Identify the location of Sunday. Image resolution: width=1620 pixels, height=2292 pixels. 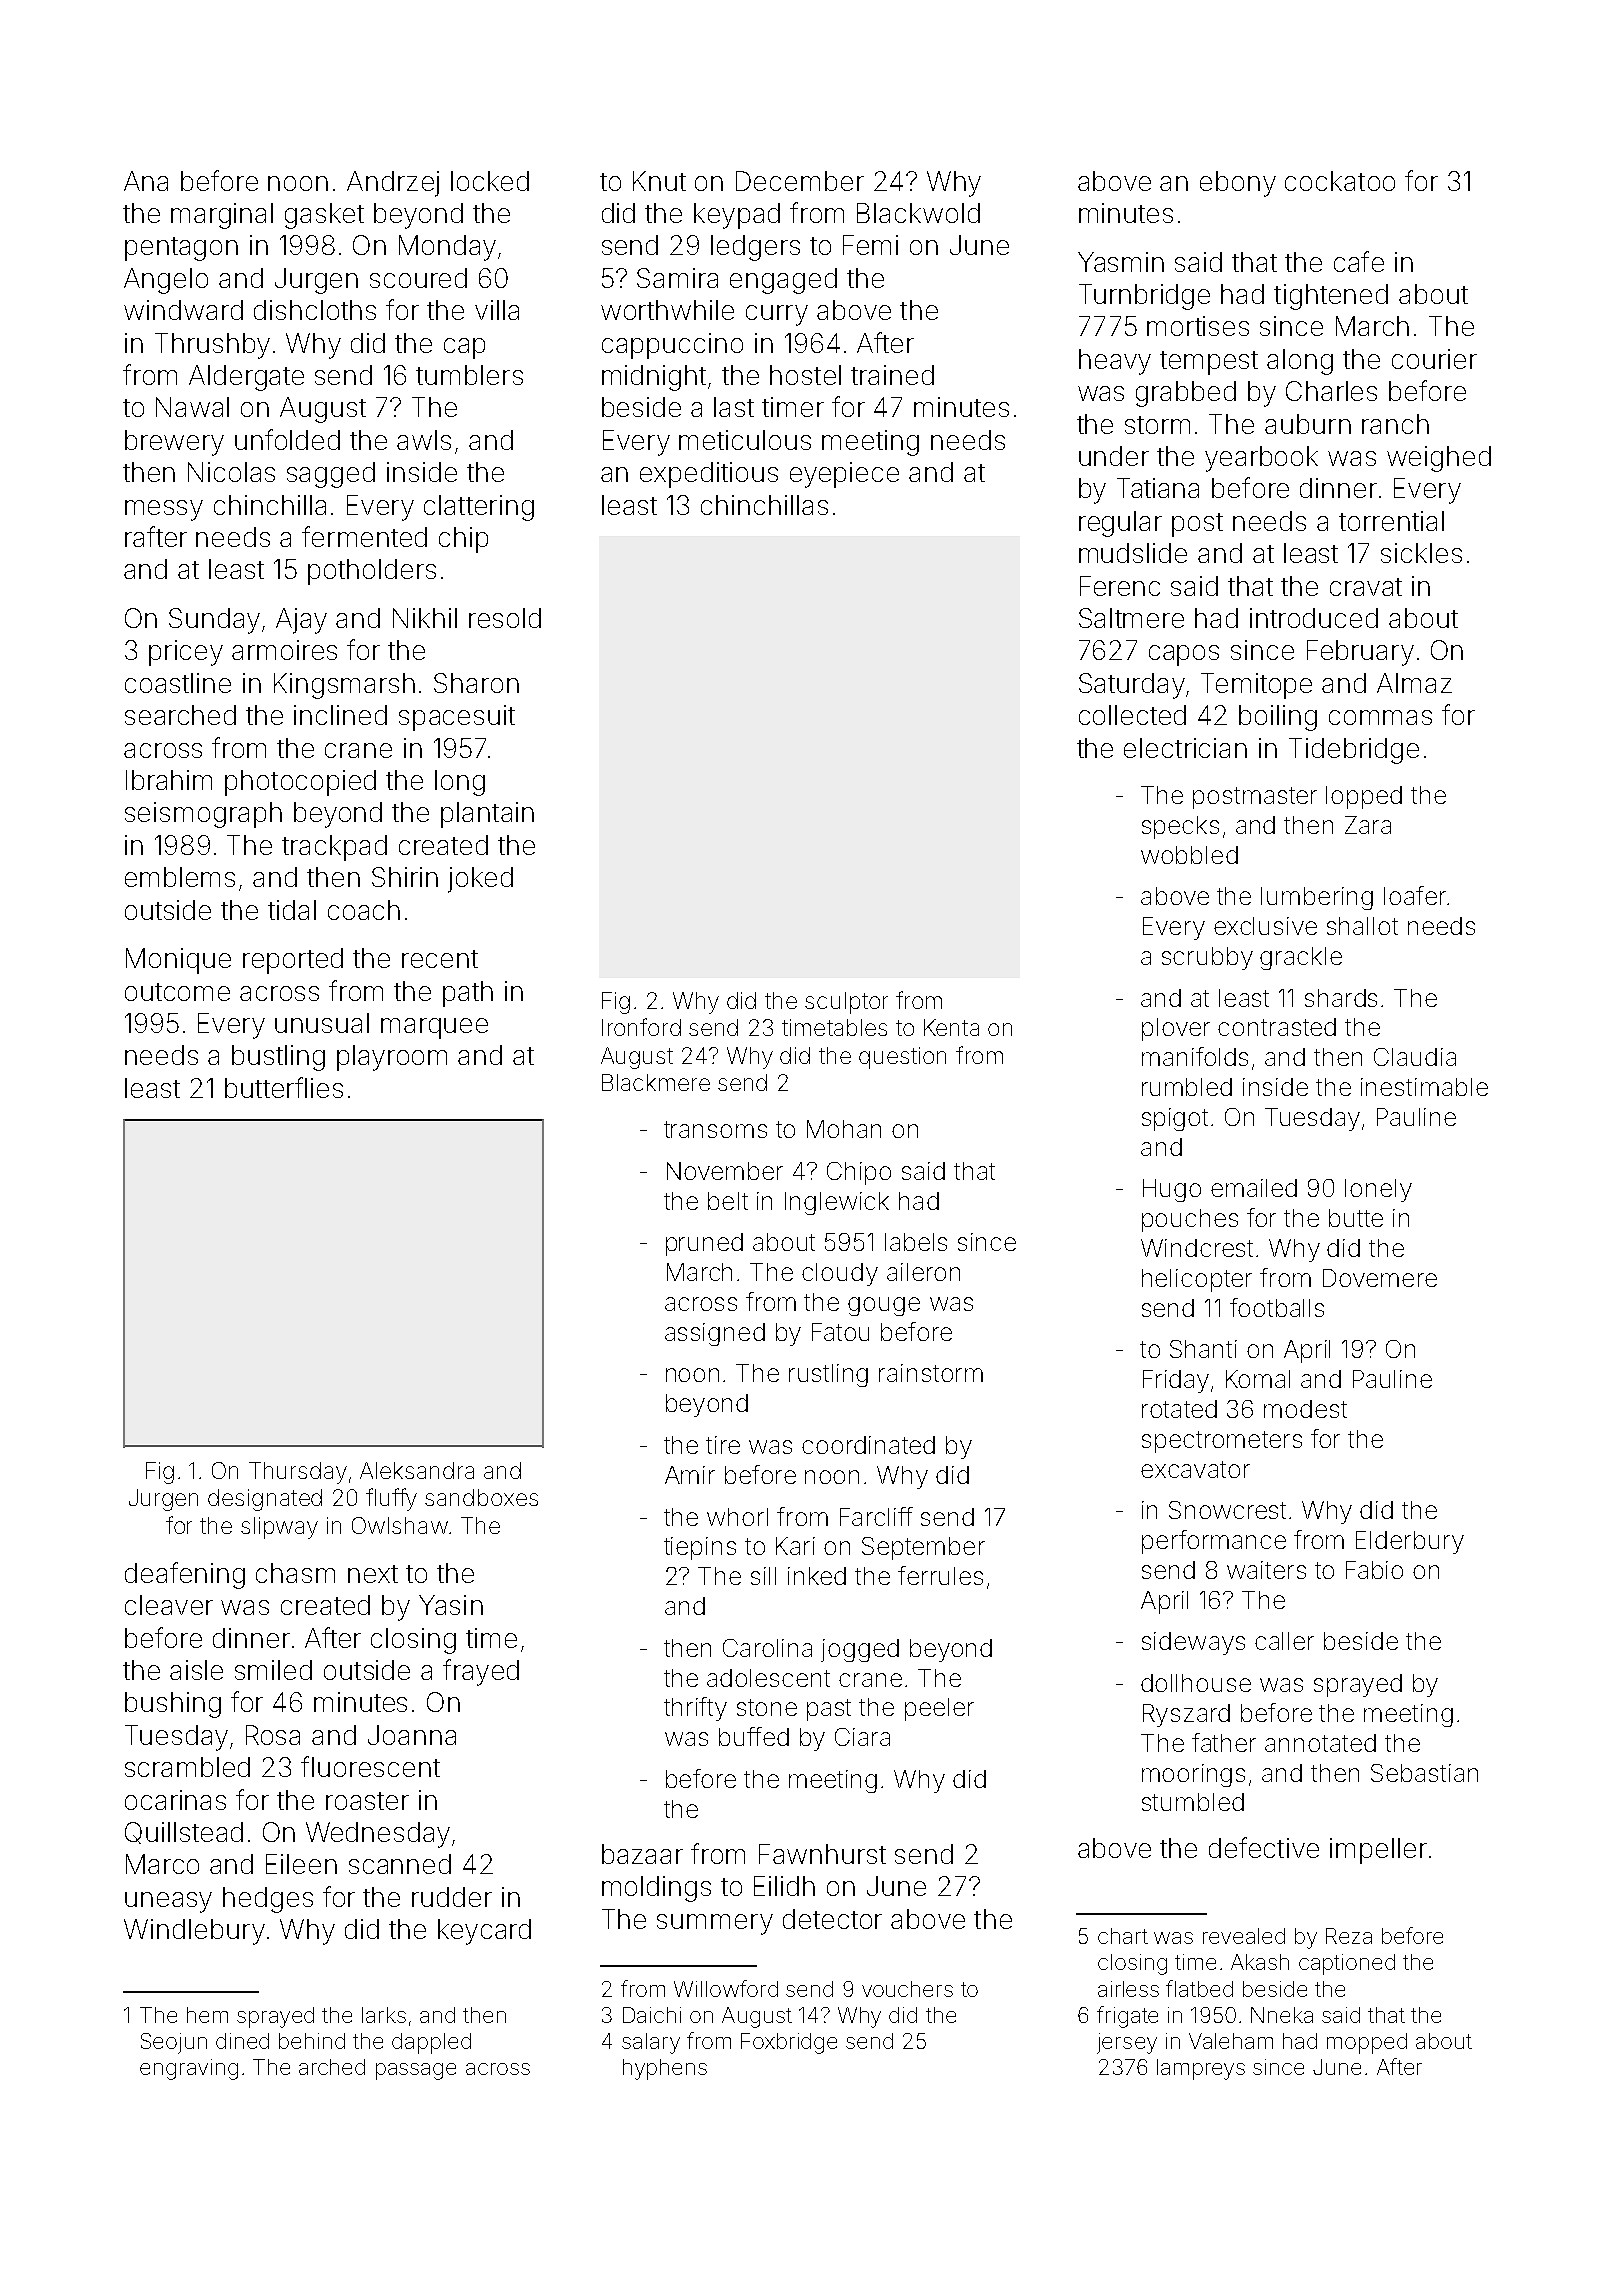
(214, 621).
